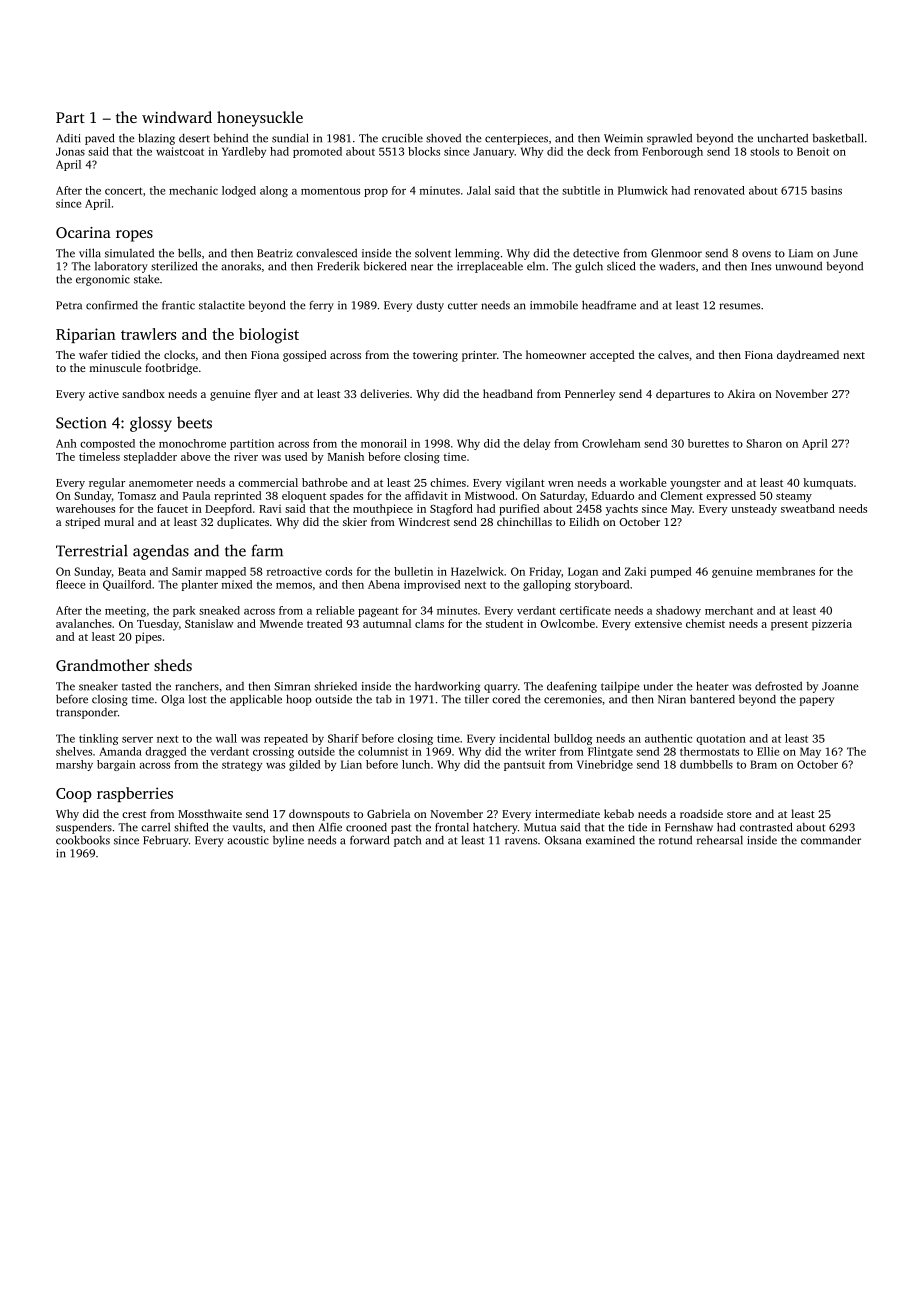 The width and height of the screenshot is (924, 1308). I want to click on clocks, so click(179, 354).
